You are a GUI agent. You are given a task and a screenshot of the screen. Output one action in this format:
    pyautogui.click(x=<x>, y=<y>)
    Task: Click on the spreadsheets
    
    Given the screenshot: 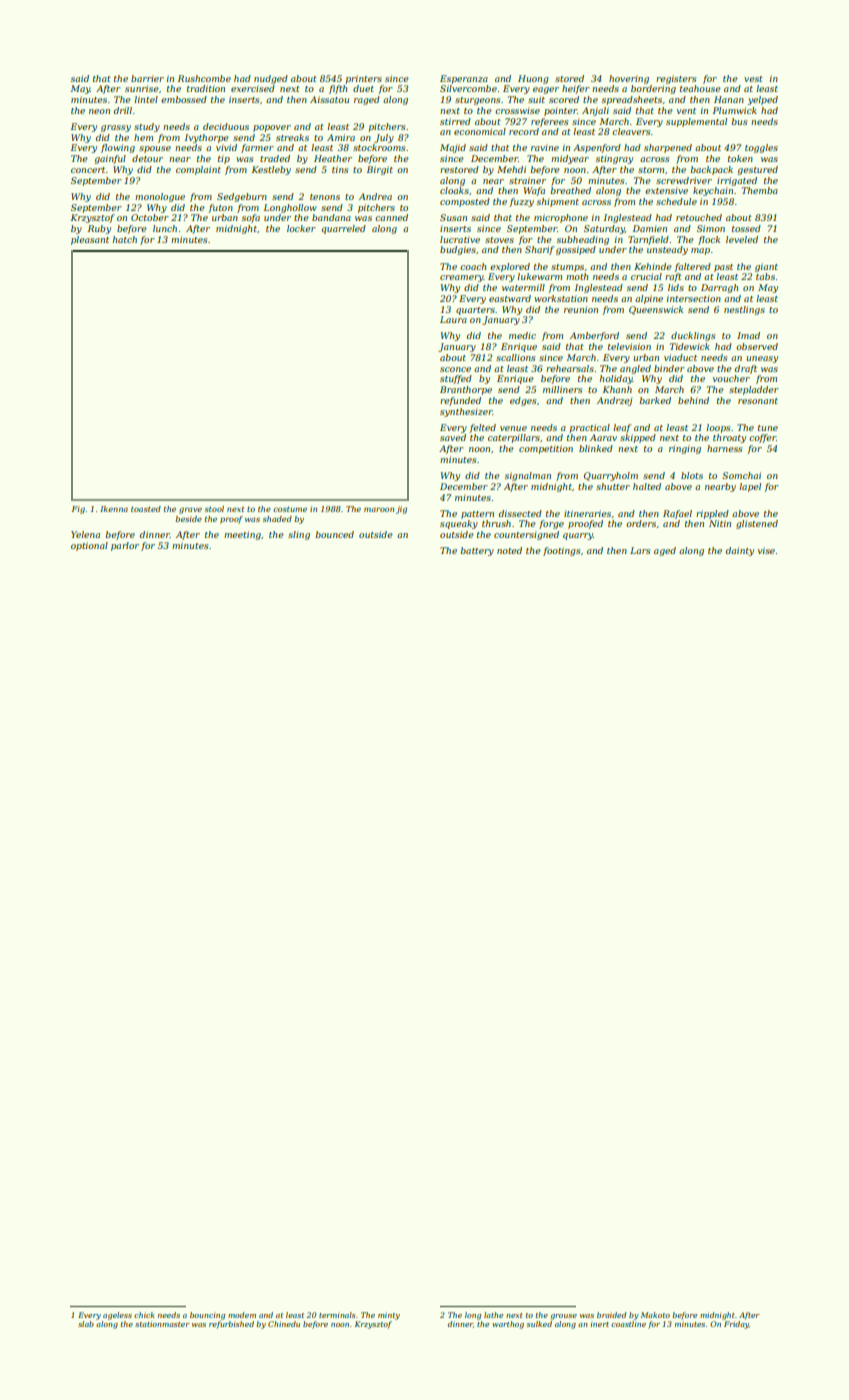 What is the action you would take?
    pyautogui.click(x=632, y=100)
